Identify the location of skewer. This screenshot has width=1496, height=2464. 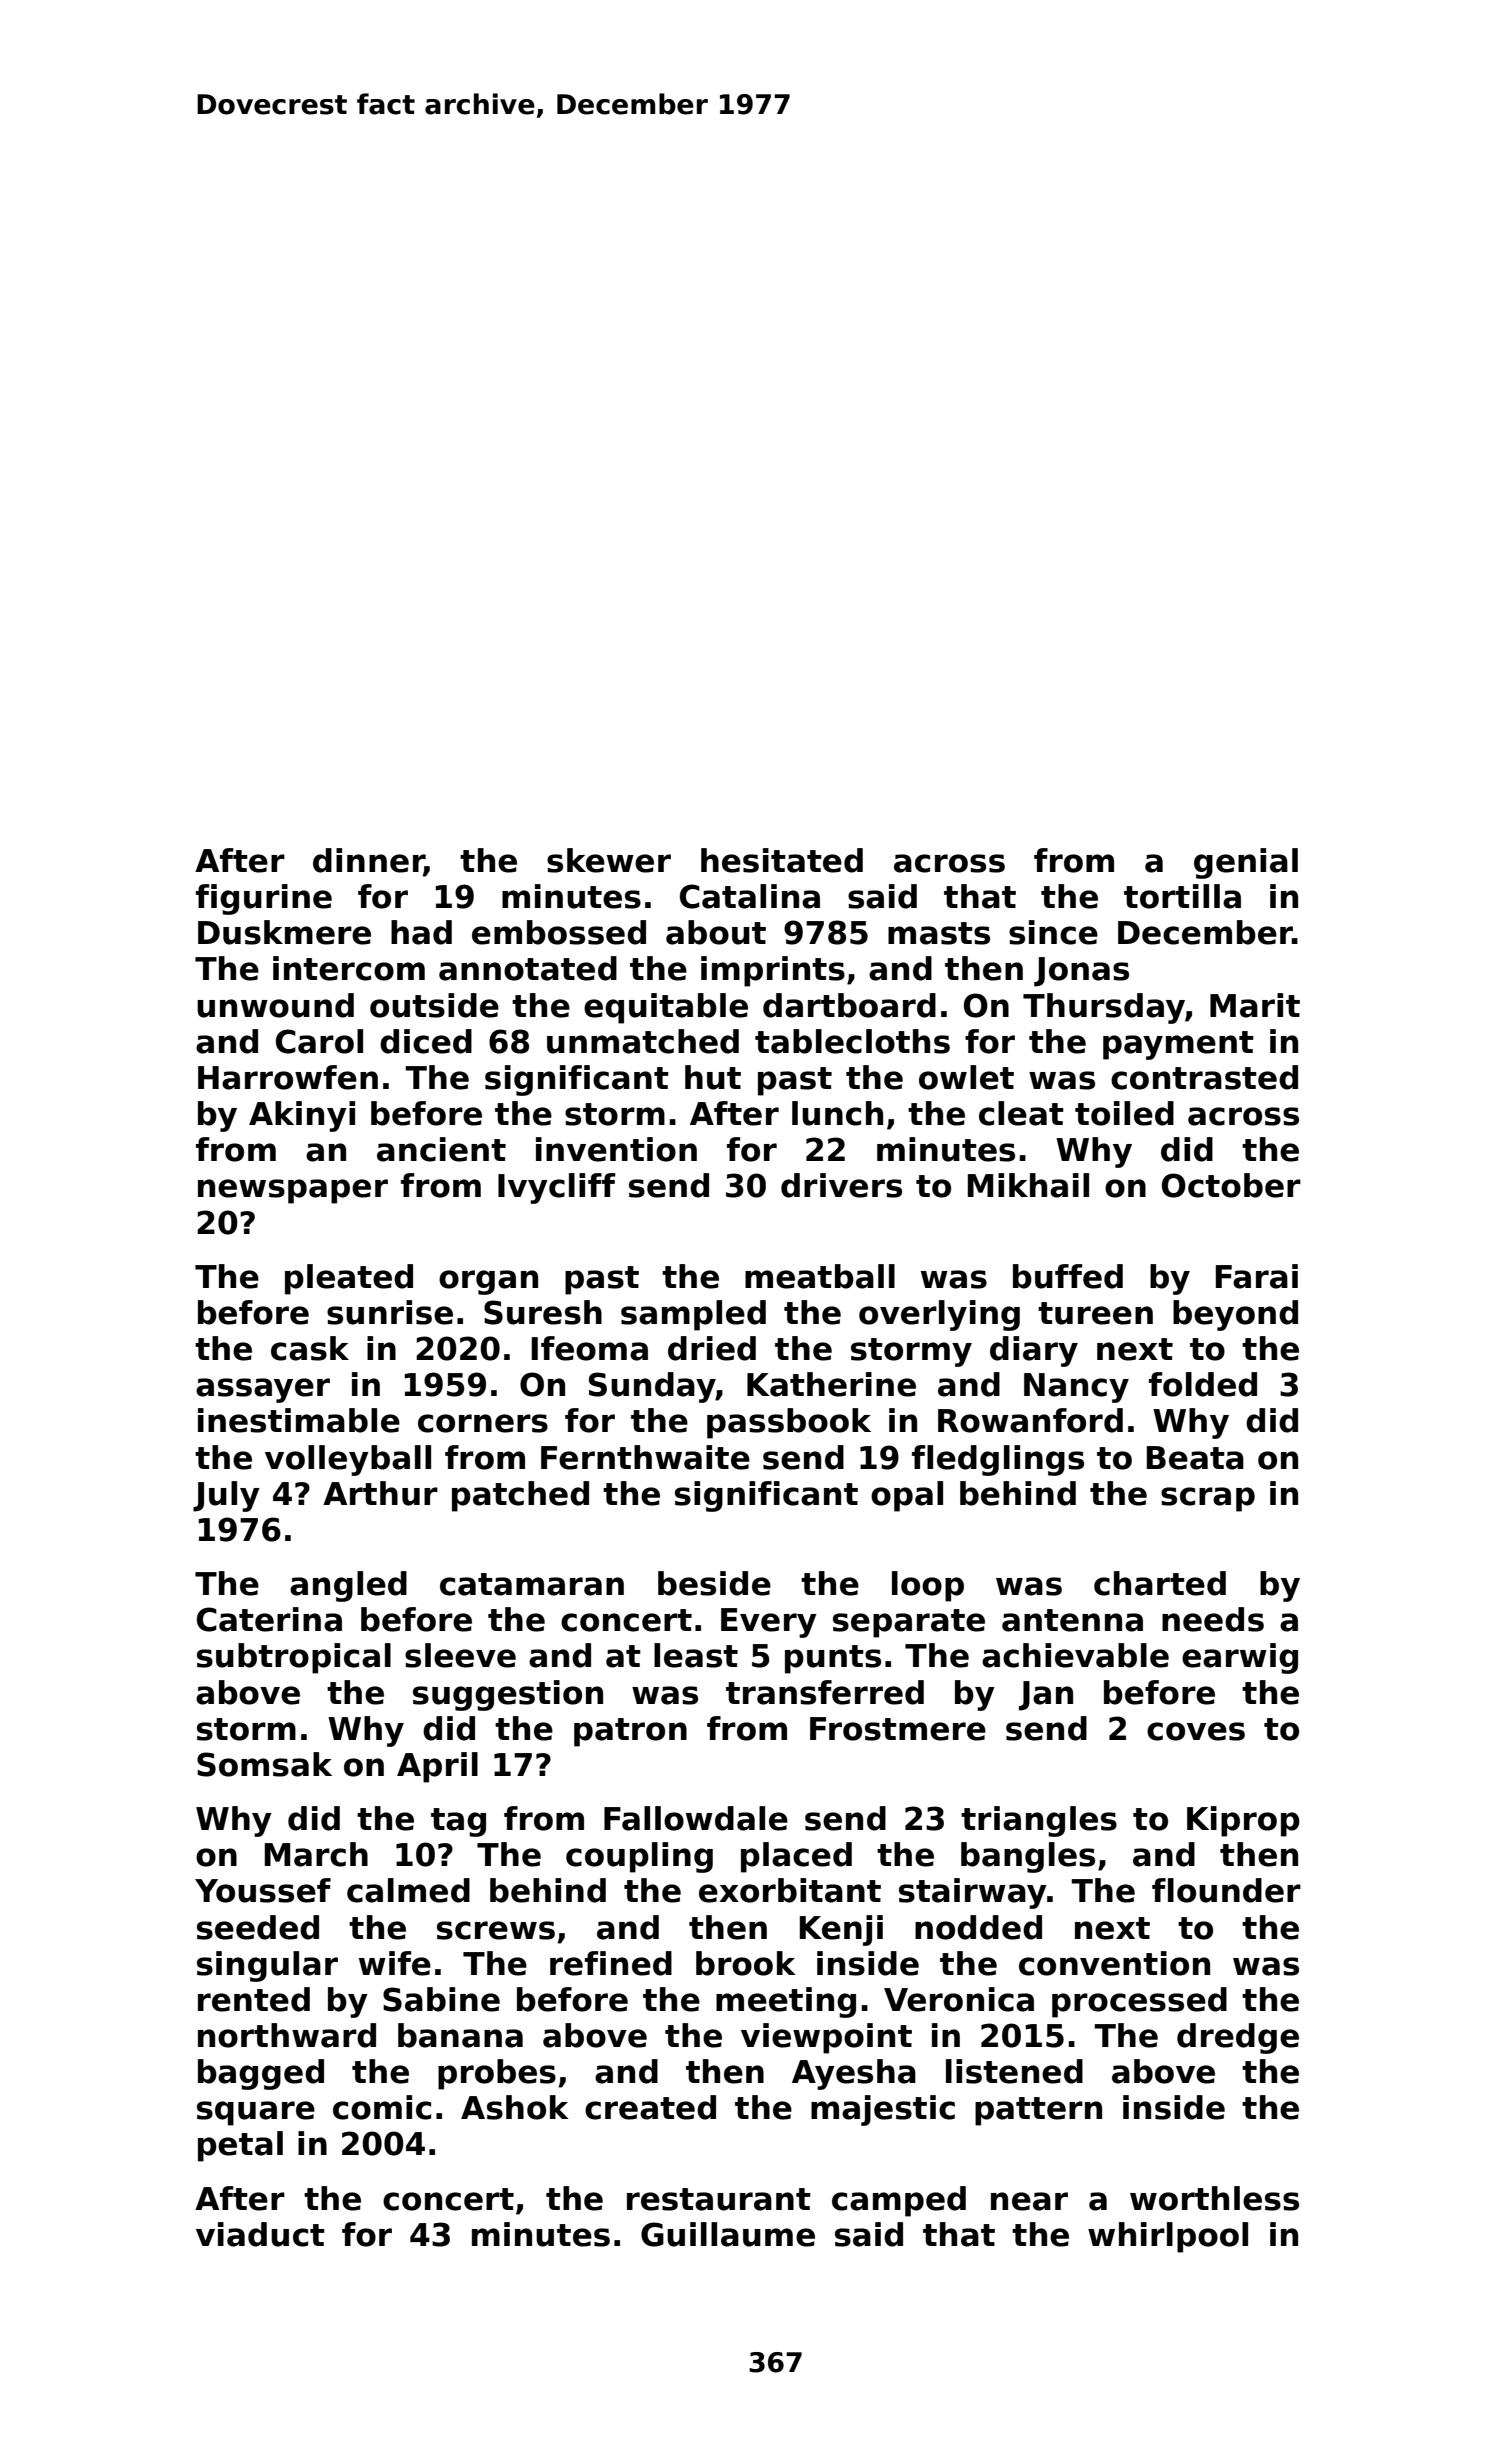
(609, 860).
